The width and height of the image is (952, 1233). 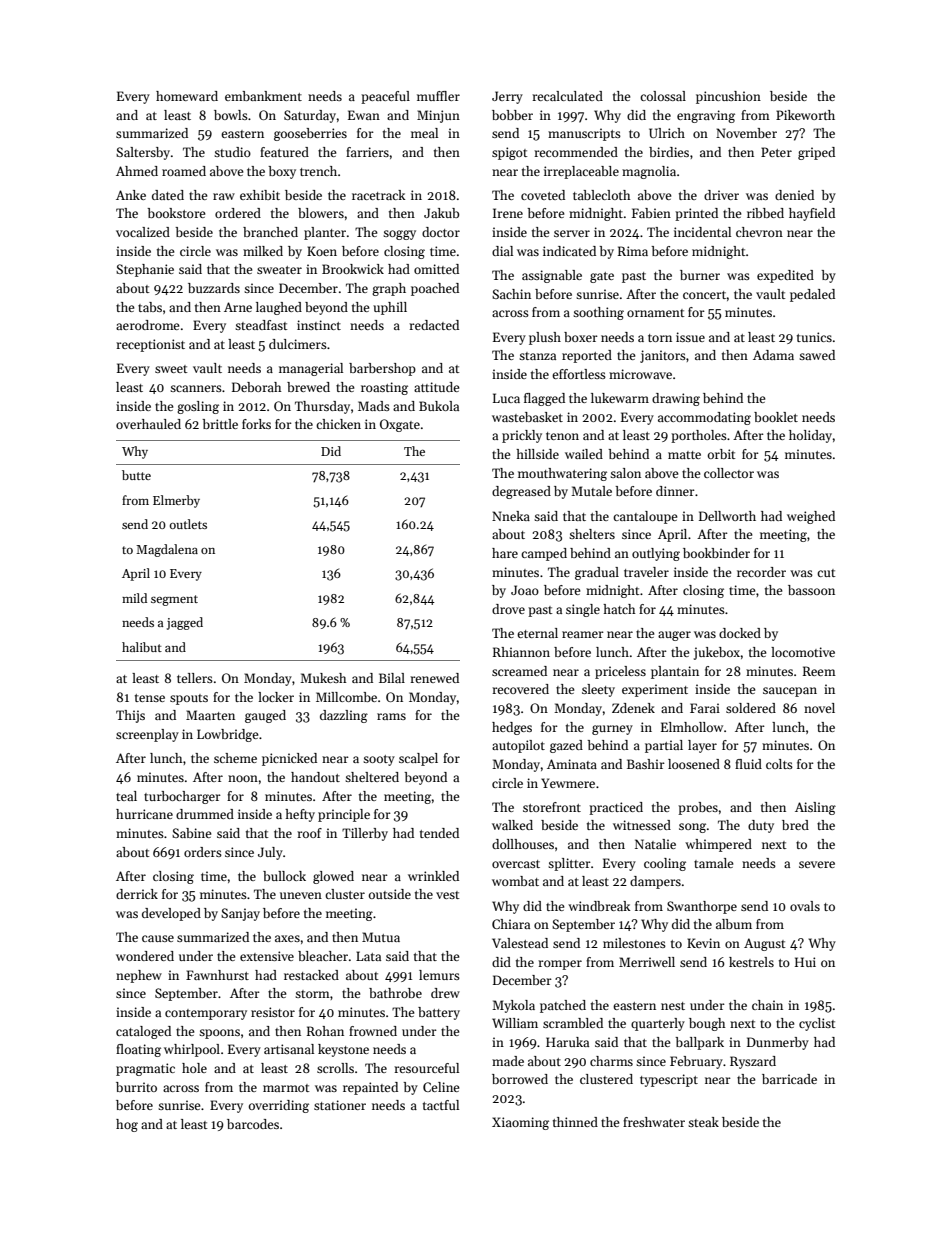 I want to click on Haruka, so click(x=567, y=1042).
